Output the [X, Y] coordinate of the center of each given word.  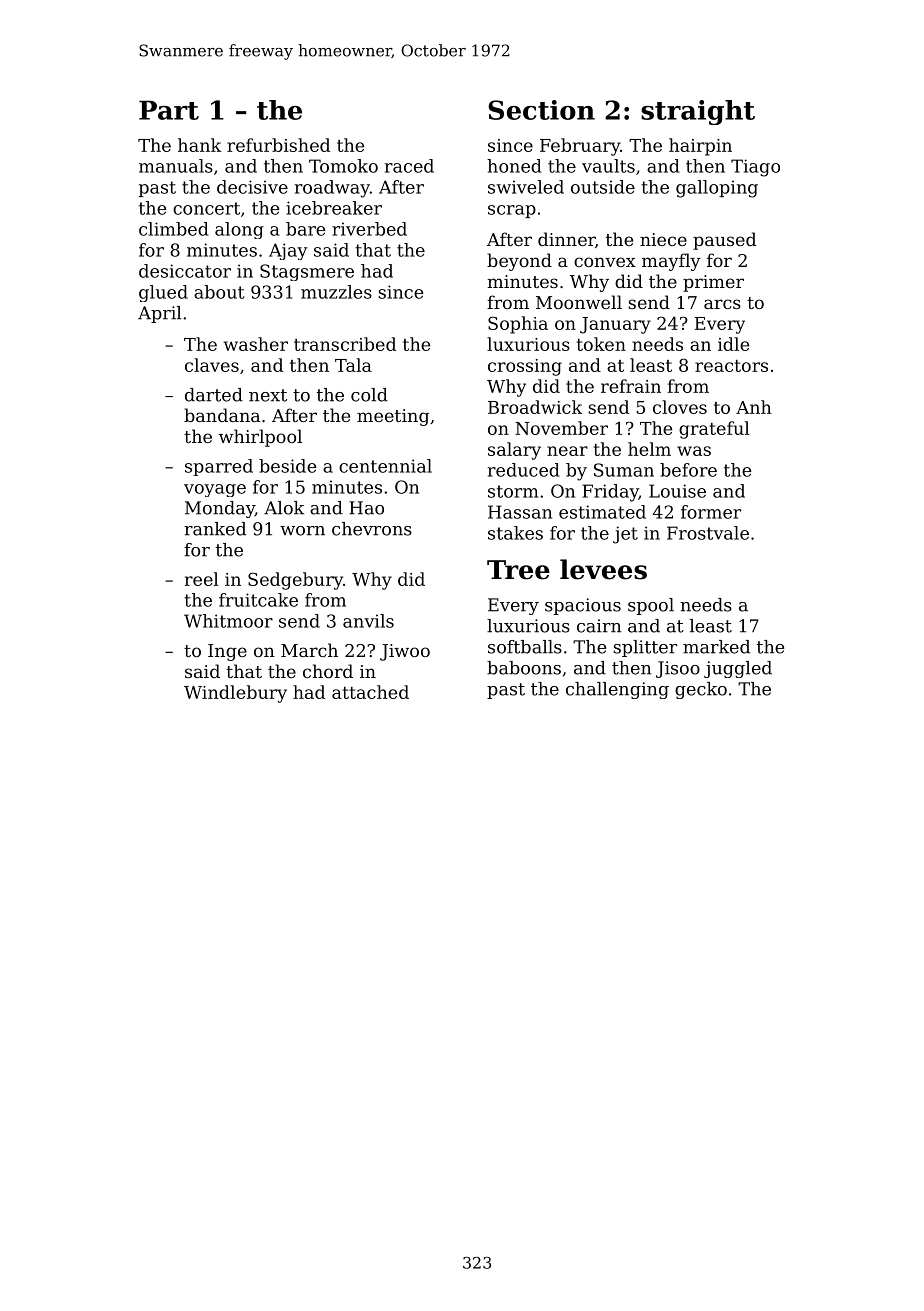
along [239, 230]
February [580, 147]
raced [409, 166]
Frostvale [708, 533]
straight [698, 112]
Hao [366, 508]
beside [288, 466]
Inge [227, 652]
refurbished [278, 145]
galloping [717, 189]
